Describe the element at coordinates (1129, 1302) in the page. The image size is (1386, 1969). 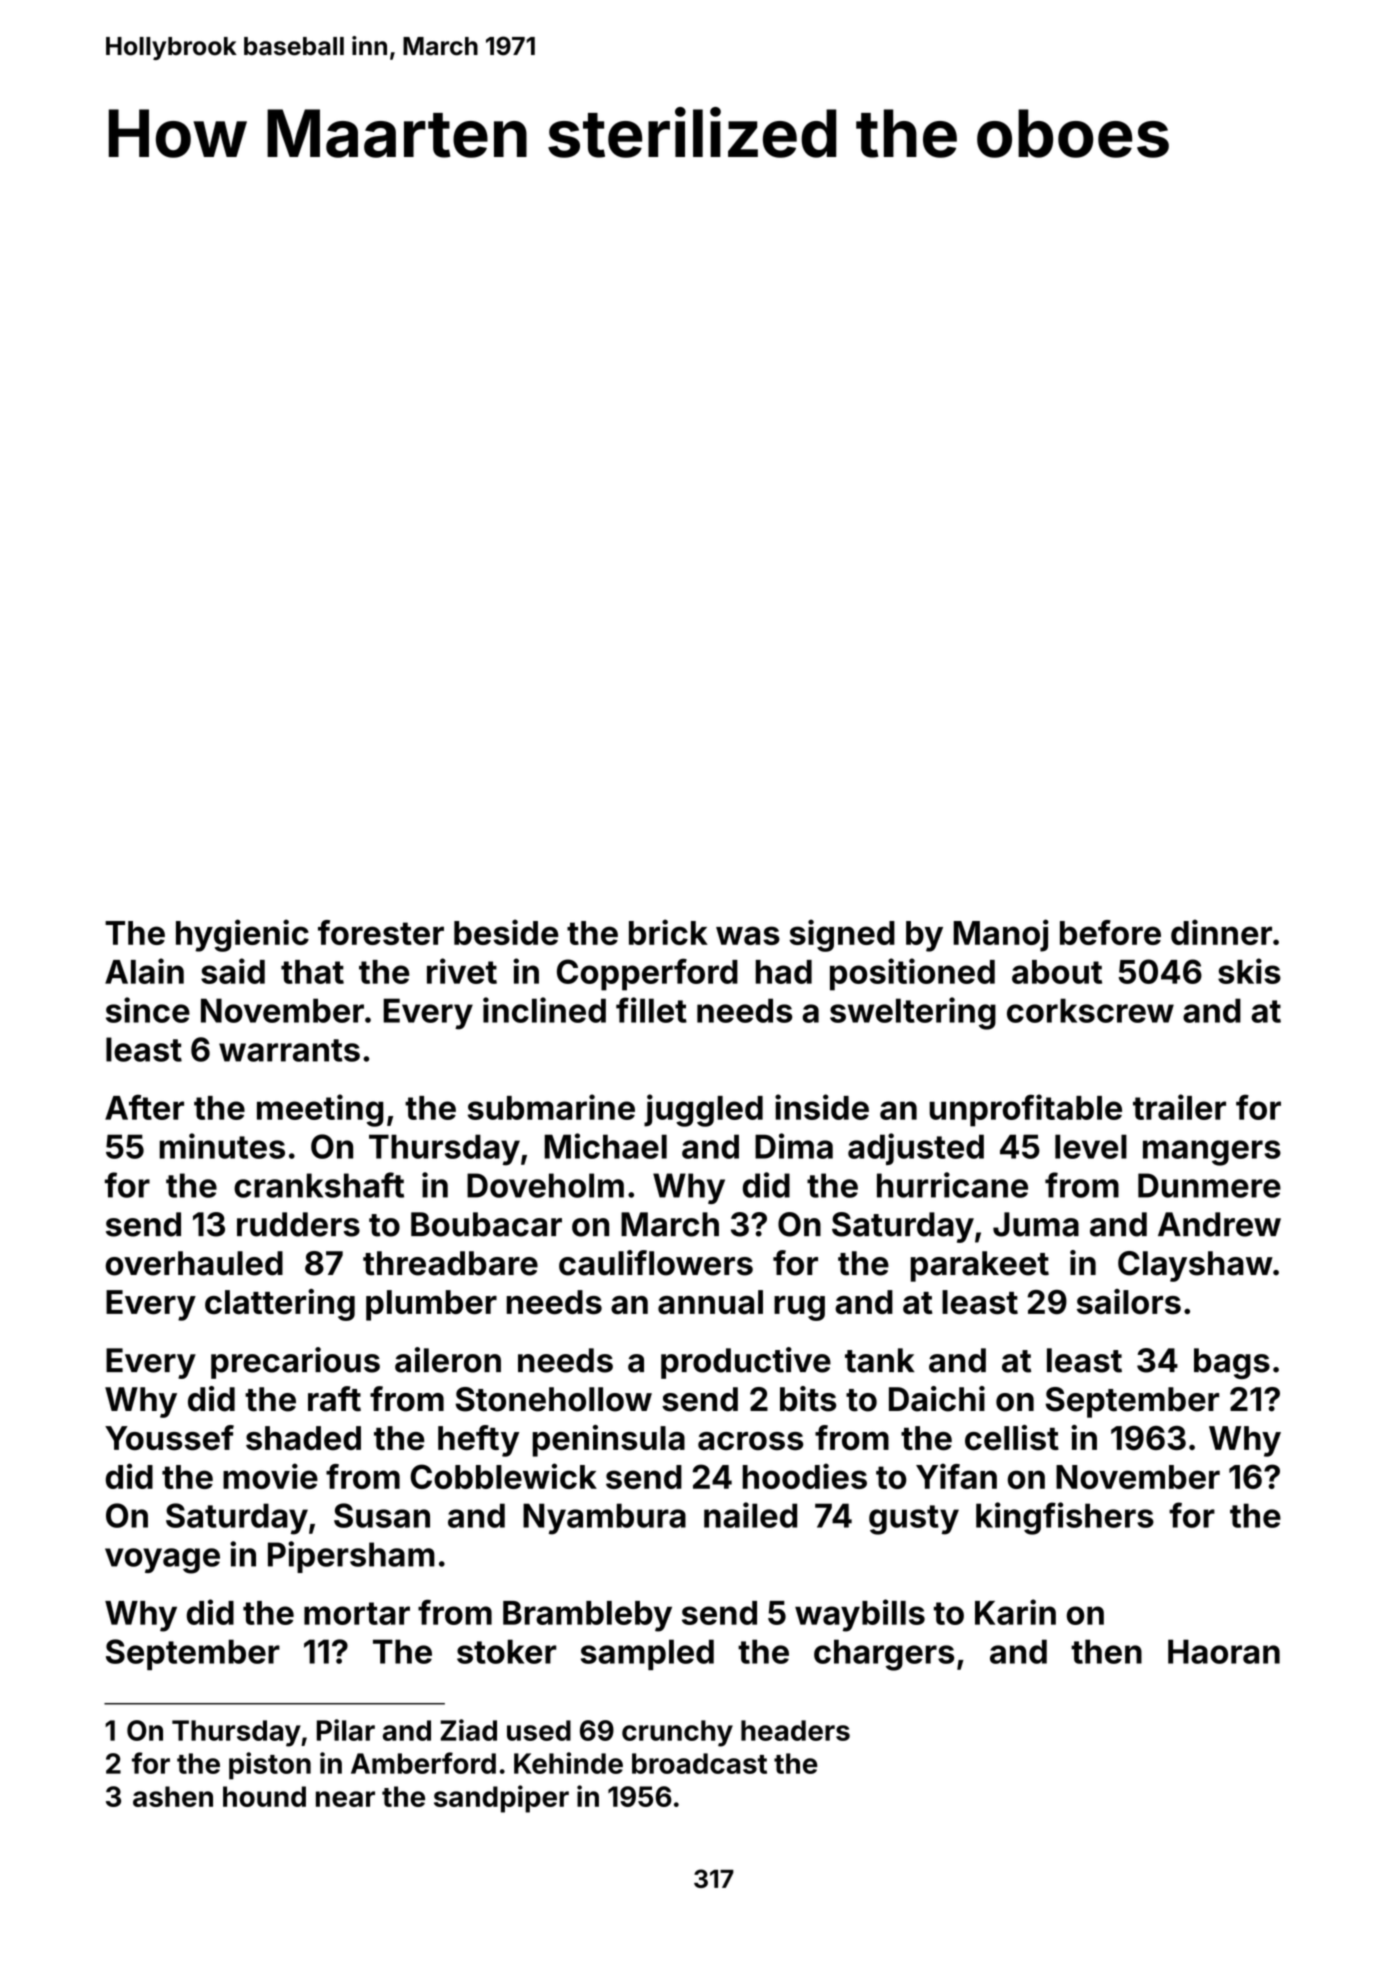
I see `sailors` at that location.
